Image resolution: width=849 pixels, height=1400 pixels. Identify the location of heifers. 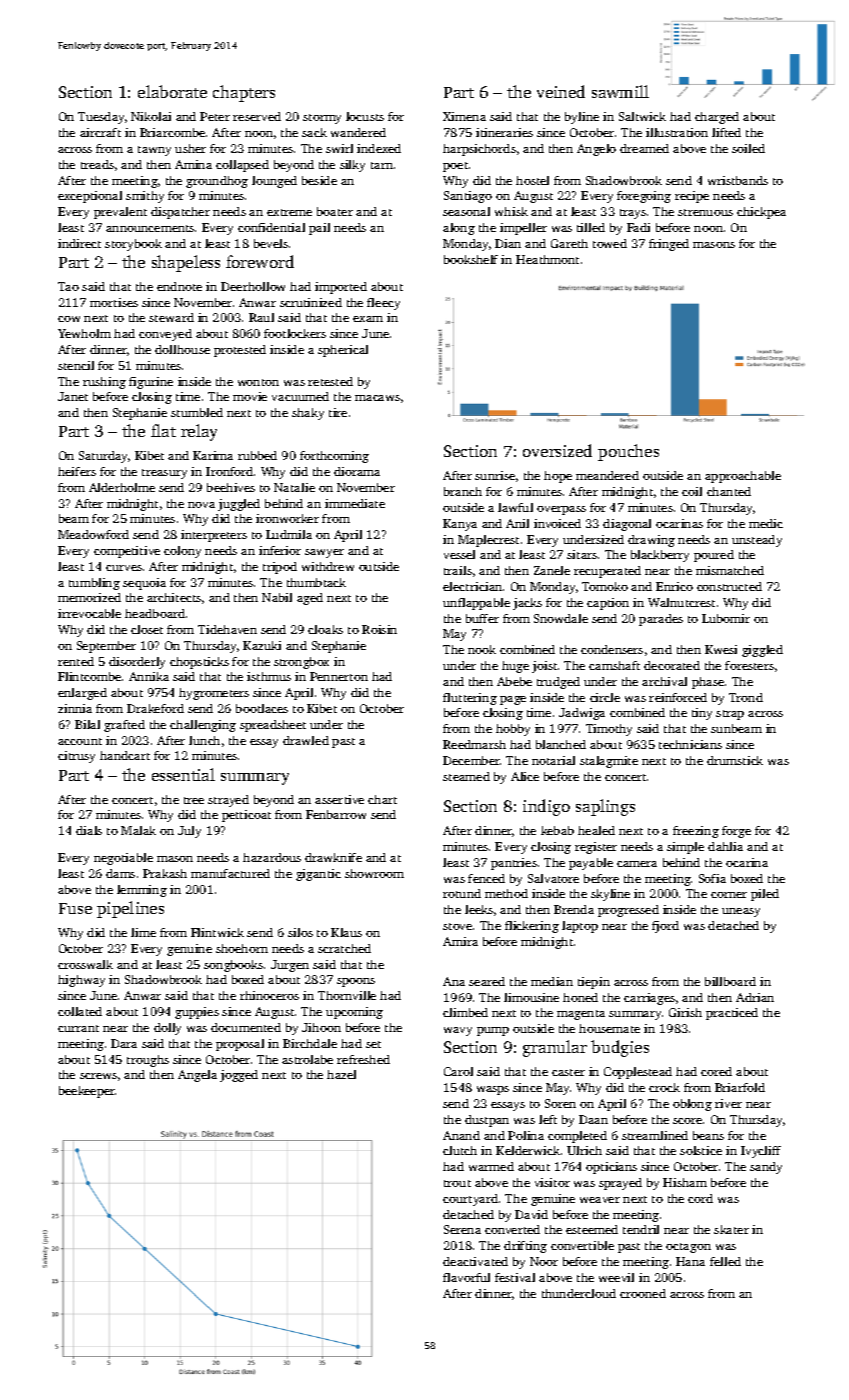
(77, 471).
